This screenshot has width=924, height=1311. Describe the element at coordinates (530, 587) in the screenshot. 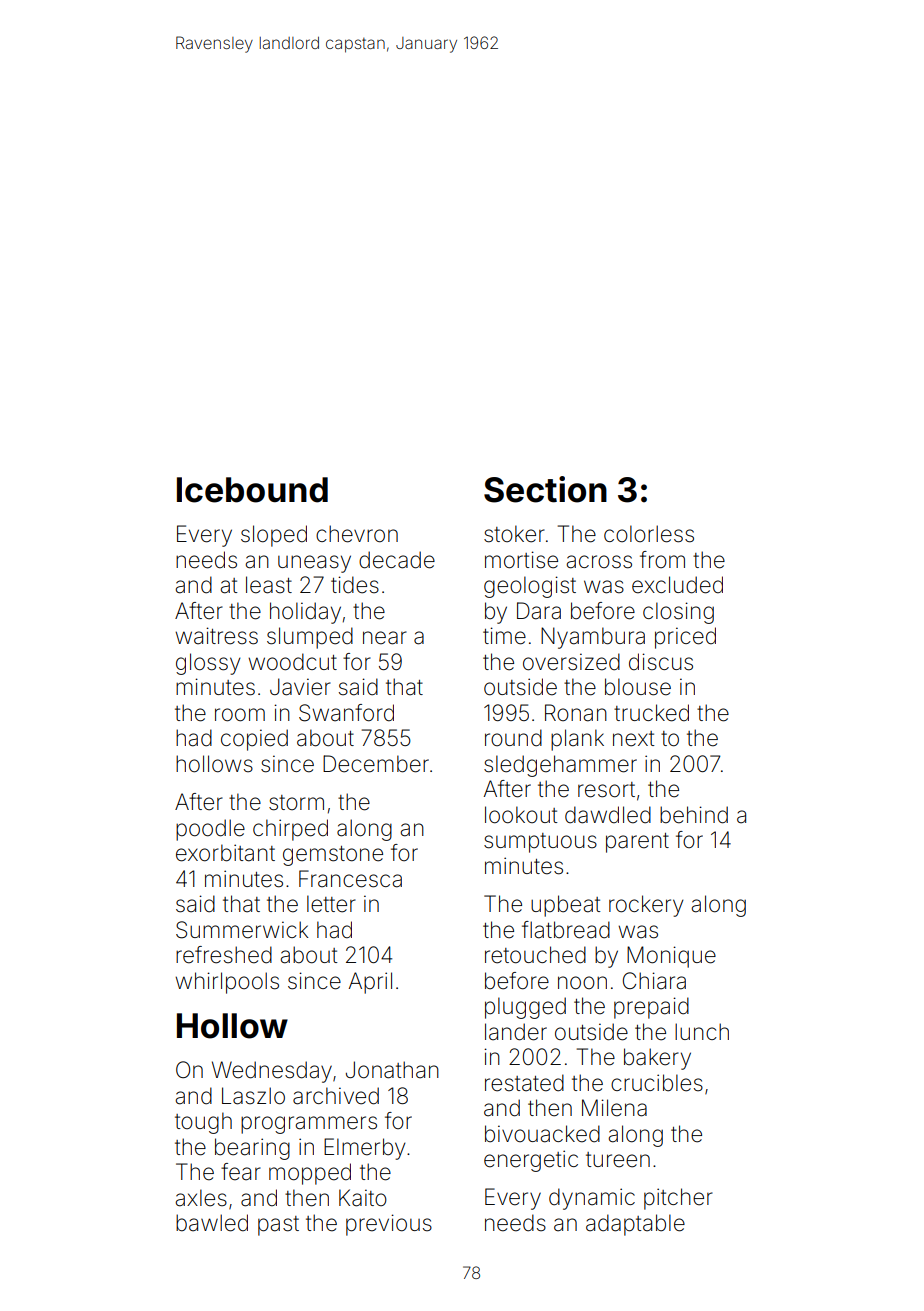

I see `geologist` at that location.
